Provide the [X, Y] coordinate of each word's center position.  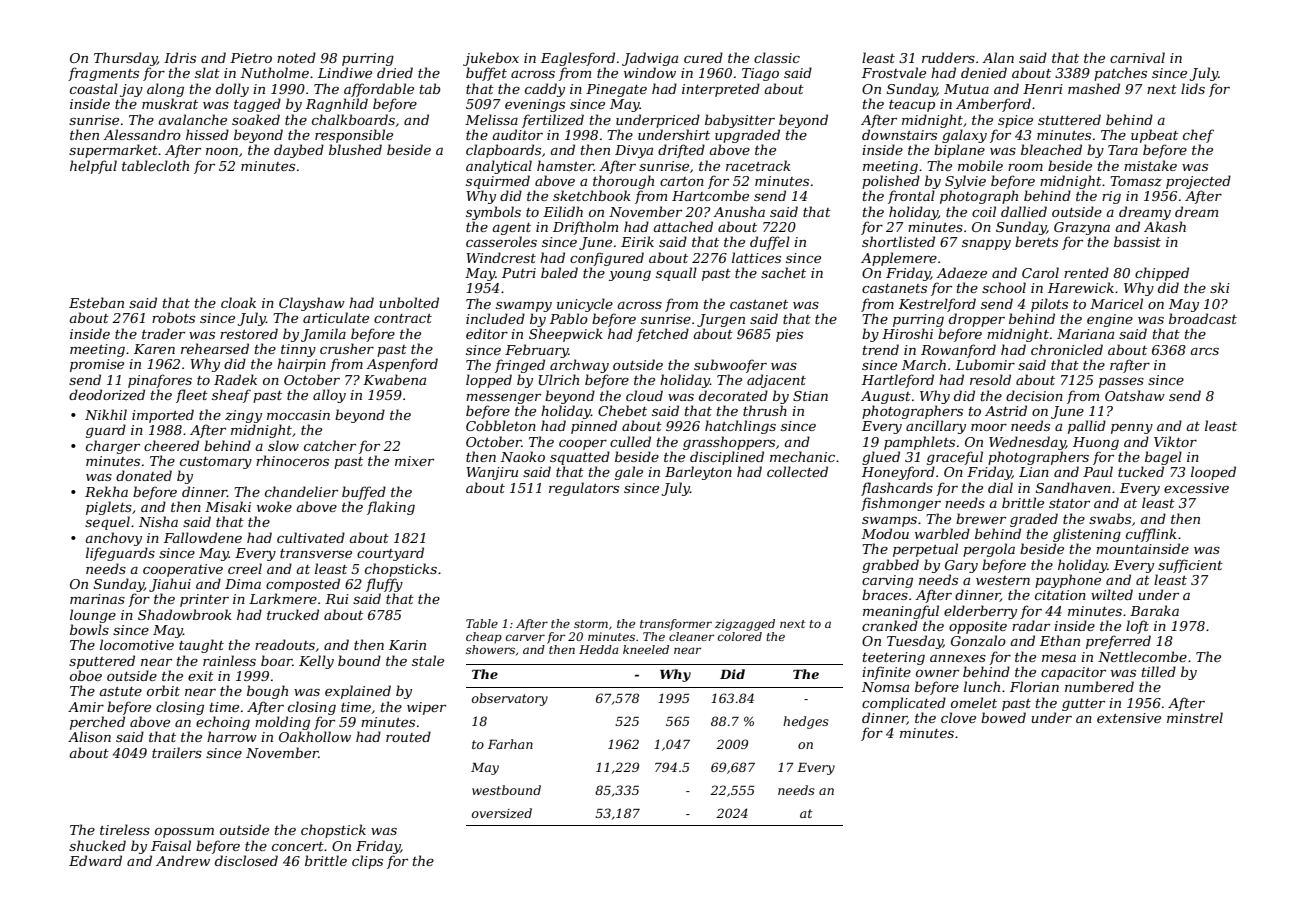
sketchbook [592, 195]
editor [487, 333]
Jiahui [170, 585]
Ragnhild [337, 105]
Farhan [510, 744]
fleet [192, 396]
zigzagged [745, 625]
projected [1198, 182]
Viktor [1175, 441]
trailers [177, 752]
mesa [1059, 658]
